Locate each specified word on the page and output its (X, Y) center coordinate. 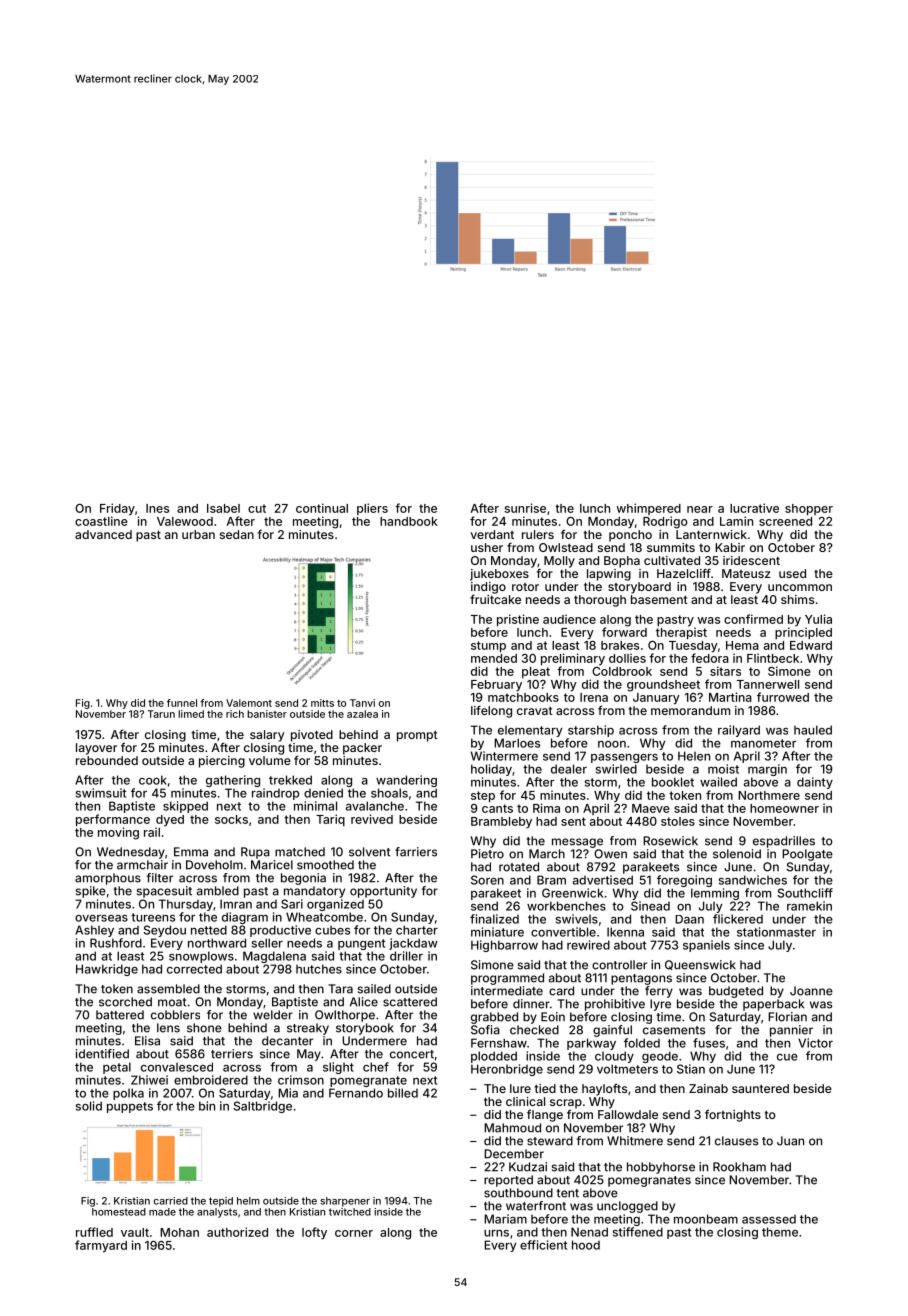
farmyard (101, 1246)
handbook (409, 521)
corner (354, 1233)
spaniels (706, 946)
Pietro (487, 854)
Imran (236, 904)
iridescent (751, 560)
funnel (182, 703)
